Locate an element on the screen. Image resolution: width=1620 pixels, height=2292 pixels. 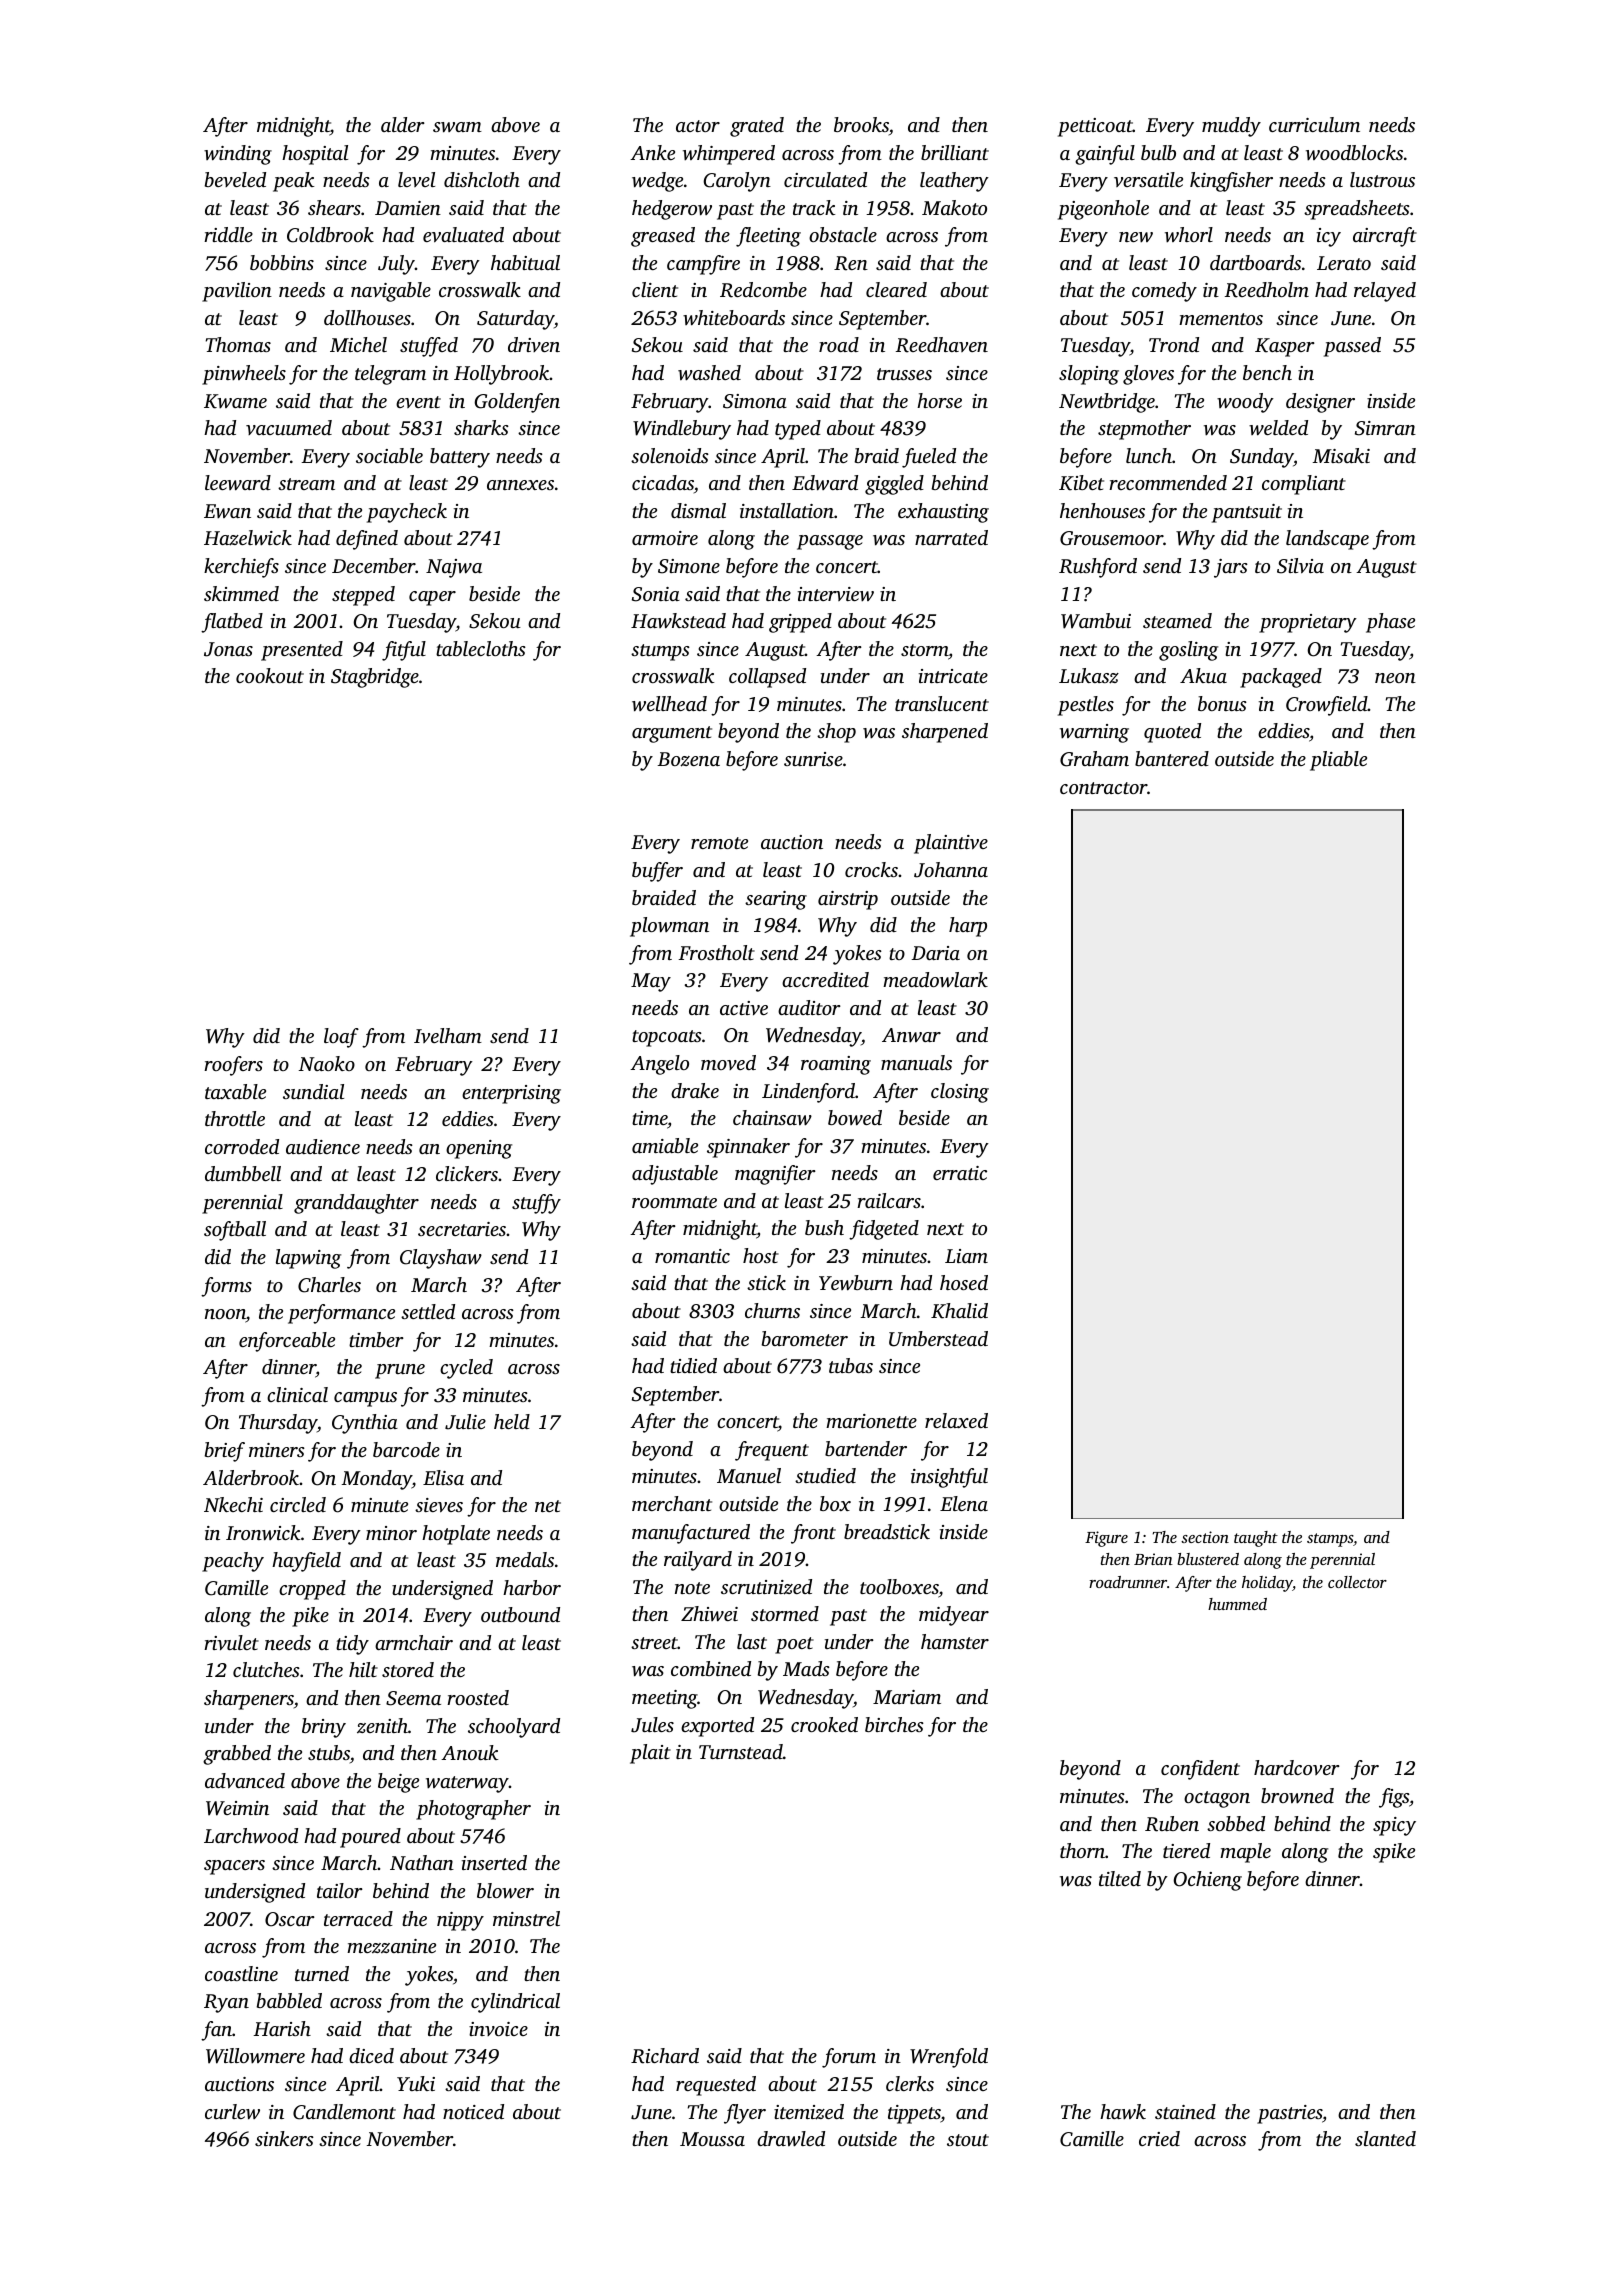
Ivelham is located at coordinates (448, 1035).
